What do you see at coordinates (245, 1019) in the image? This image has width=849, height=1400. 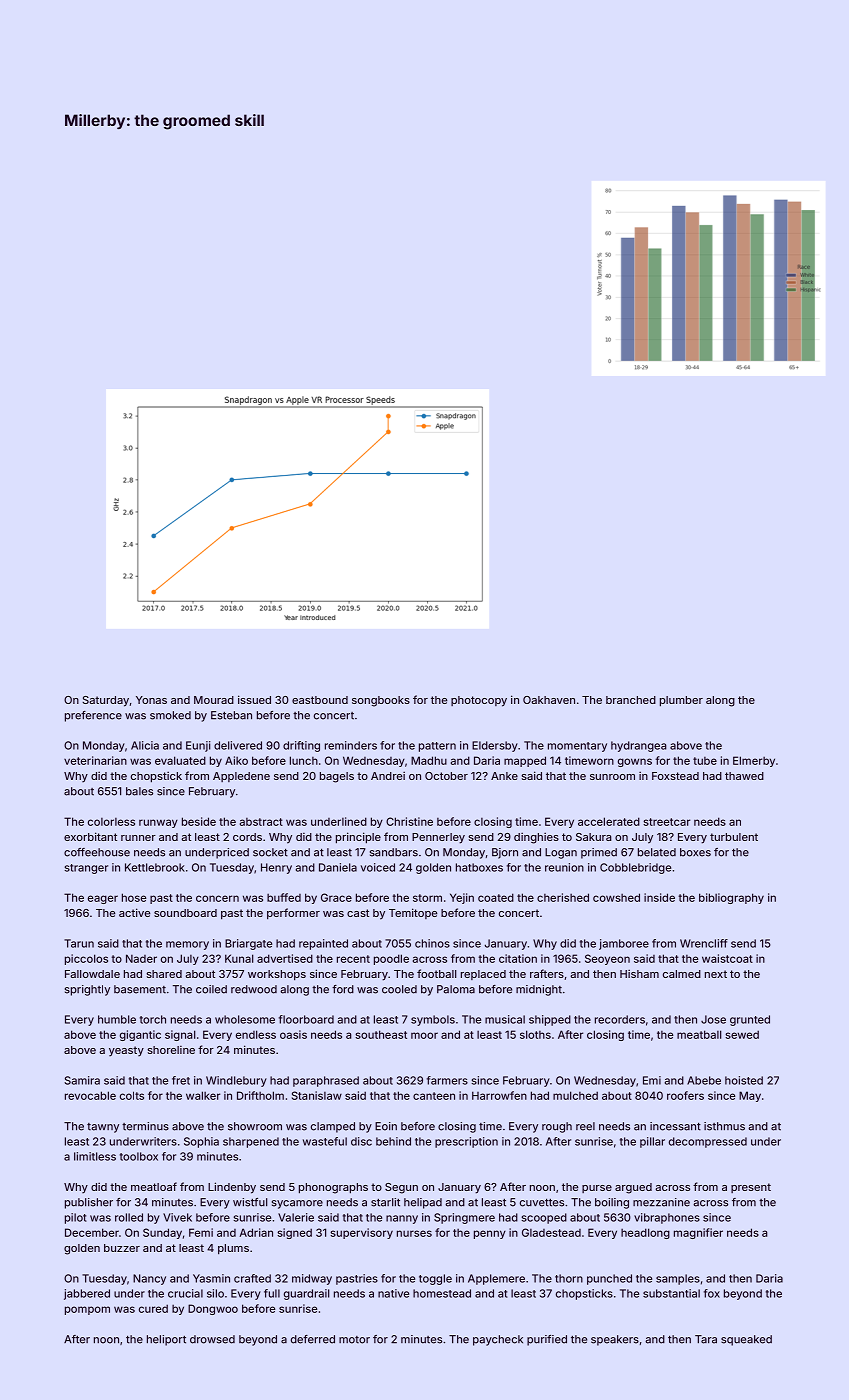 I see `wholesome` at bounding box center [245, 1019].
